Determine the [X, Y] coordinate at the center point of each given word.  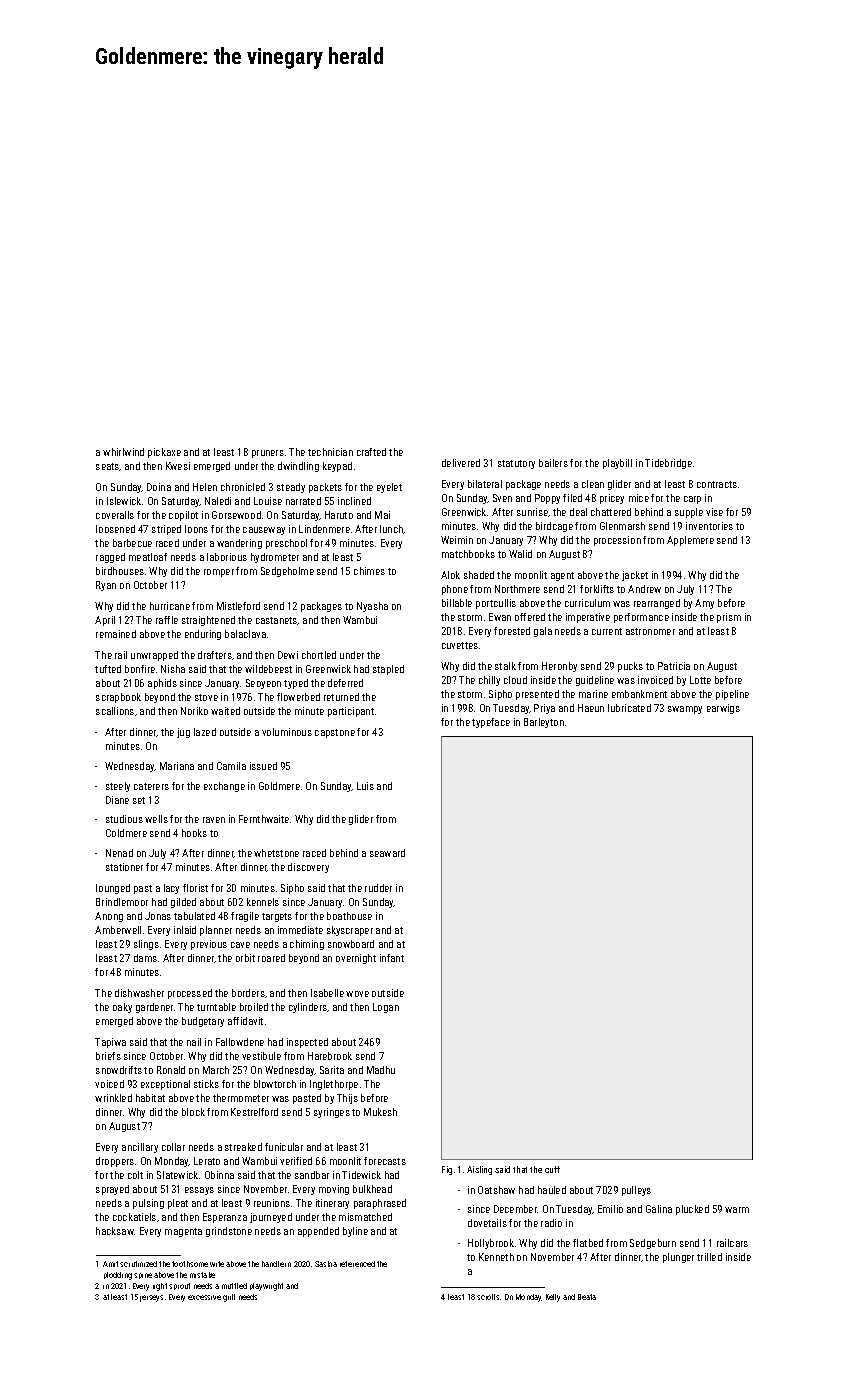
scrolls [488, 1297]
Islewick [124, 501]
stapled [388, 670]
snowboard [351, 944]
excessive [204, 1297]
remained [116, 634]
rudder [378, 888]
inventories [709, 526]
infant [392, 958]
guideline [595, 681]
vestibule [261, 1056]
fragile [245, 917]
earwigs [723, 709]
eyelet [389, 488]
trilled [709, 1257]
